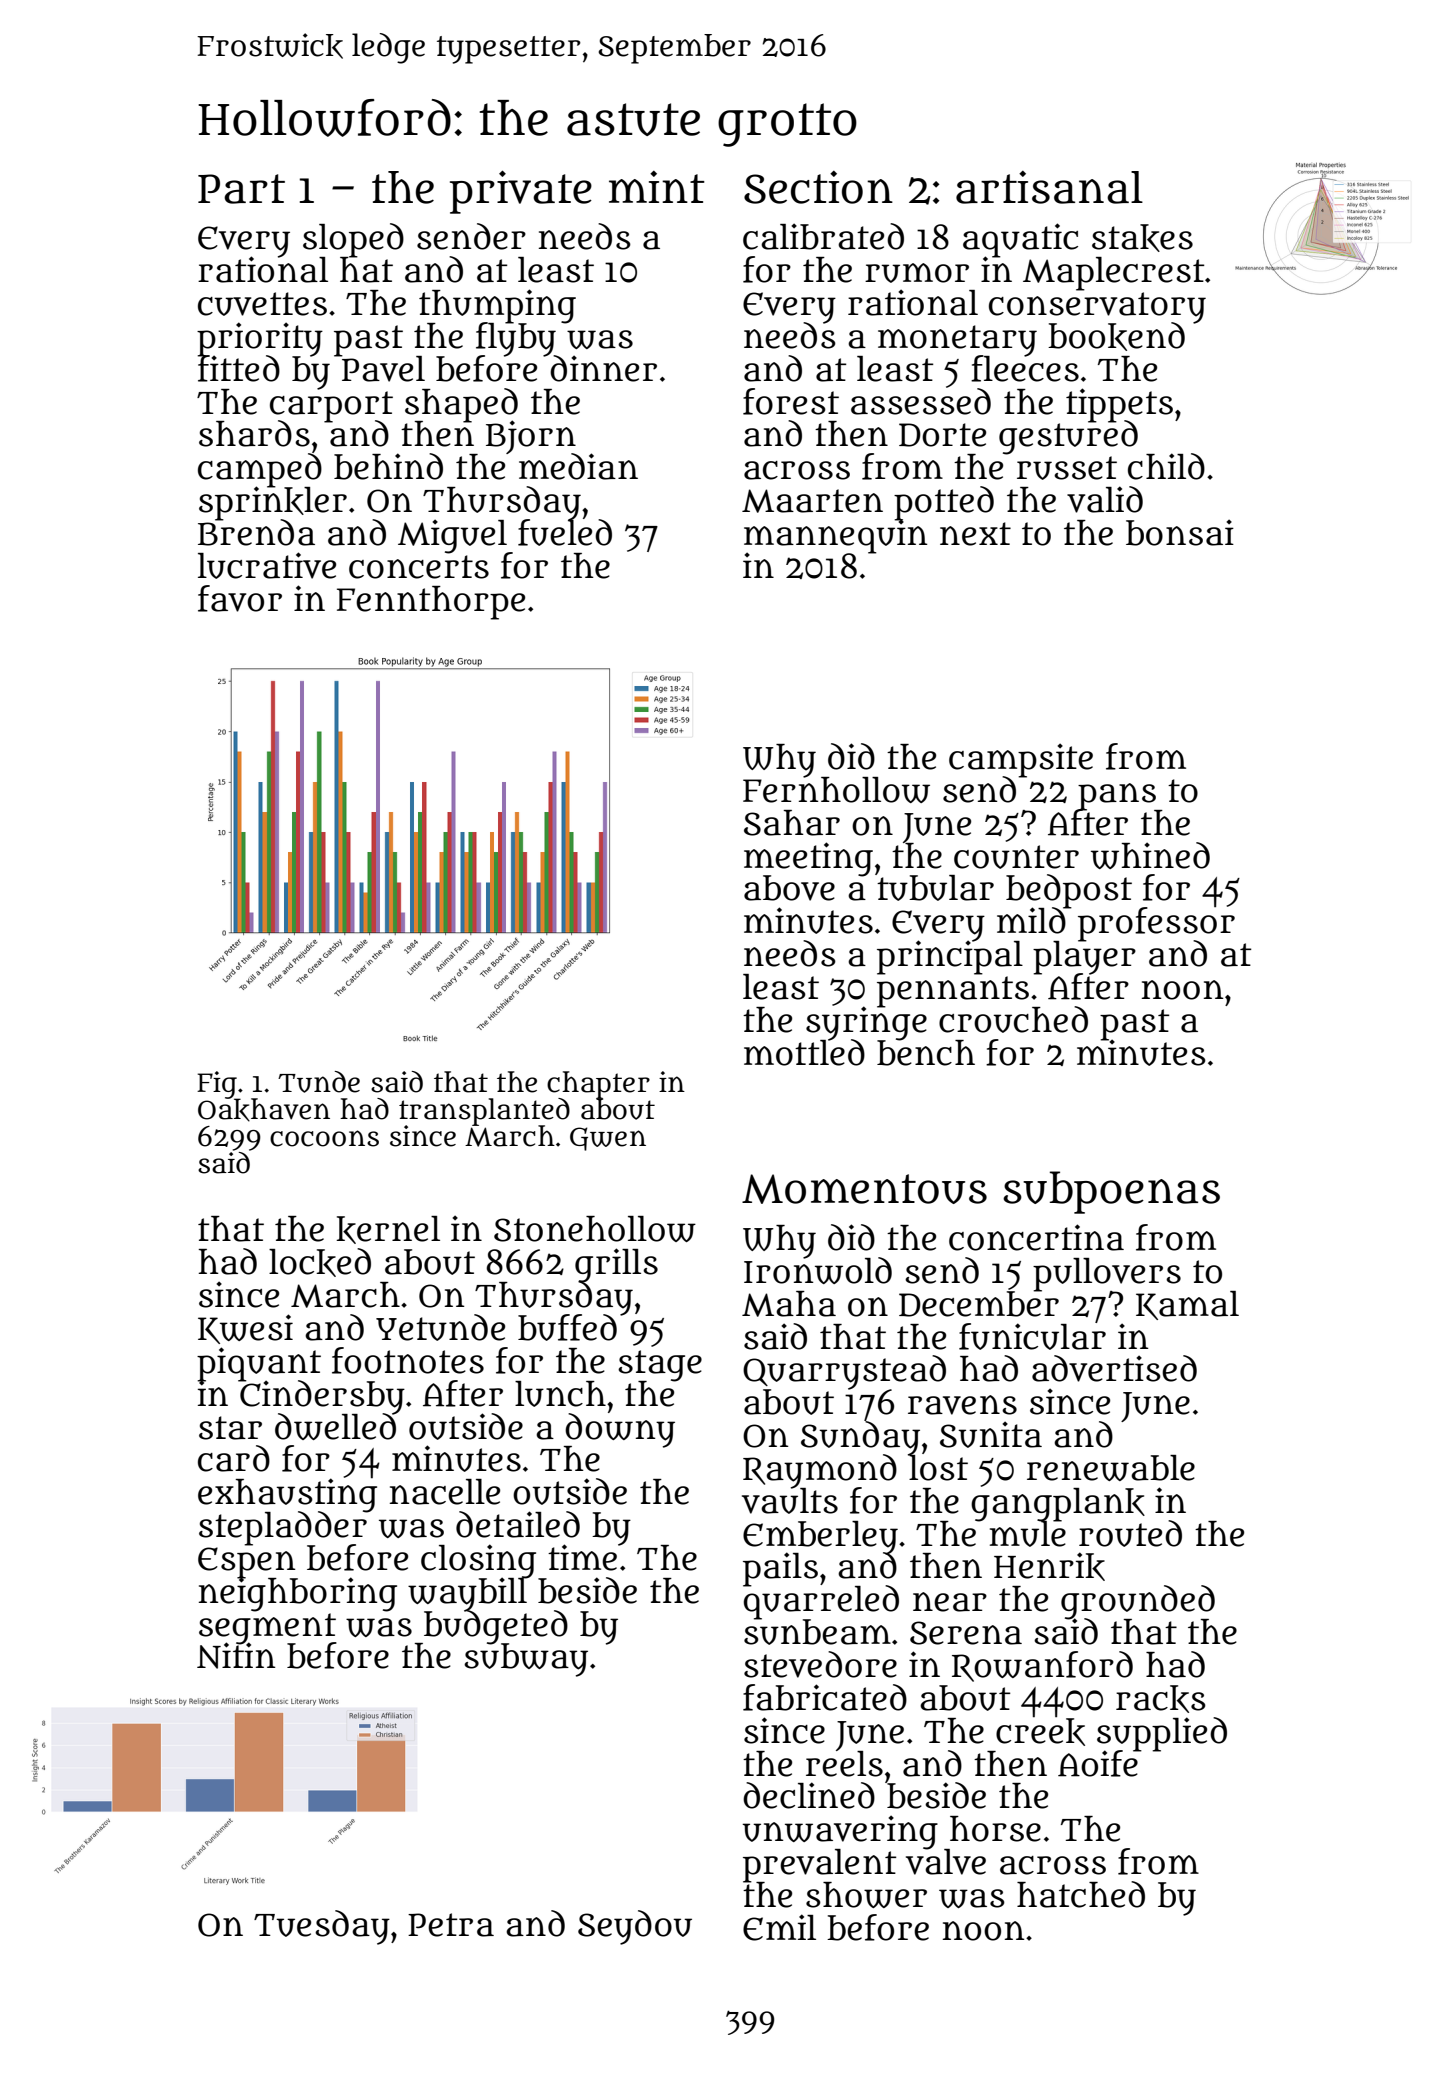  What do you see at coordinates (657, 187) in the screenshot?
I see `mint` at bounding box center [657, 187].
